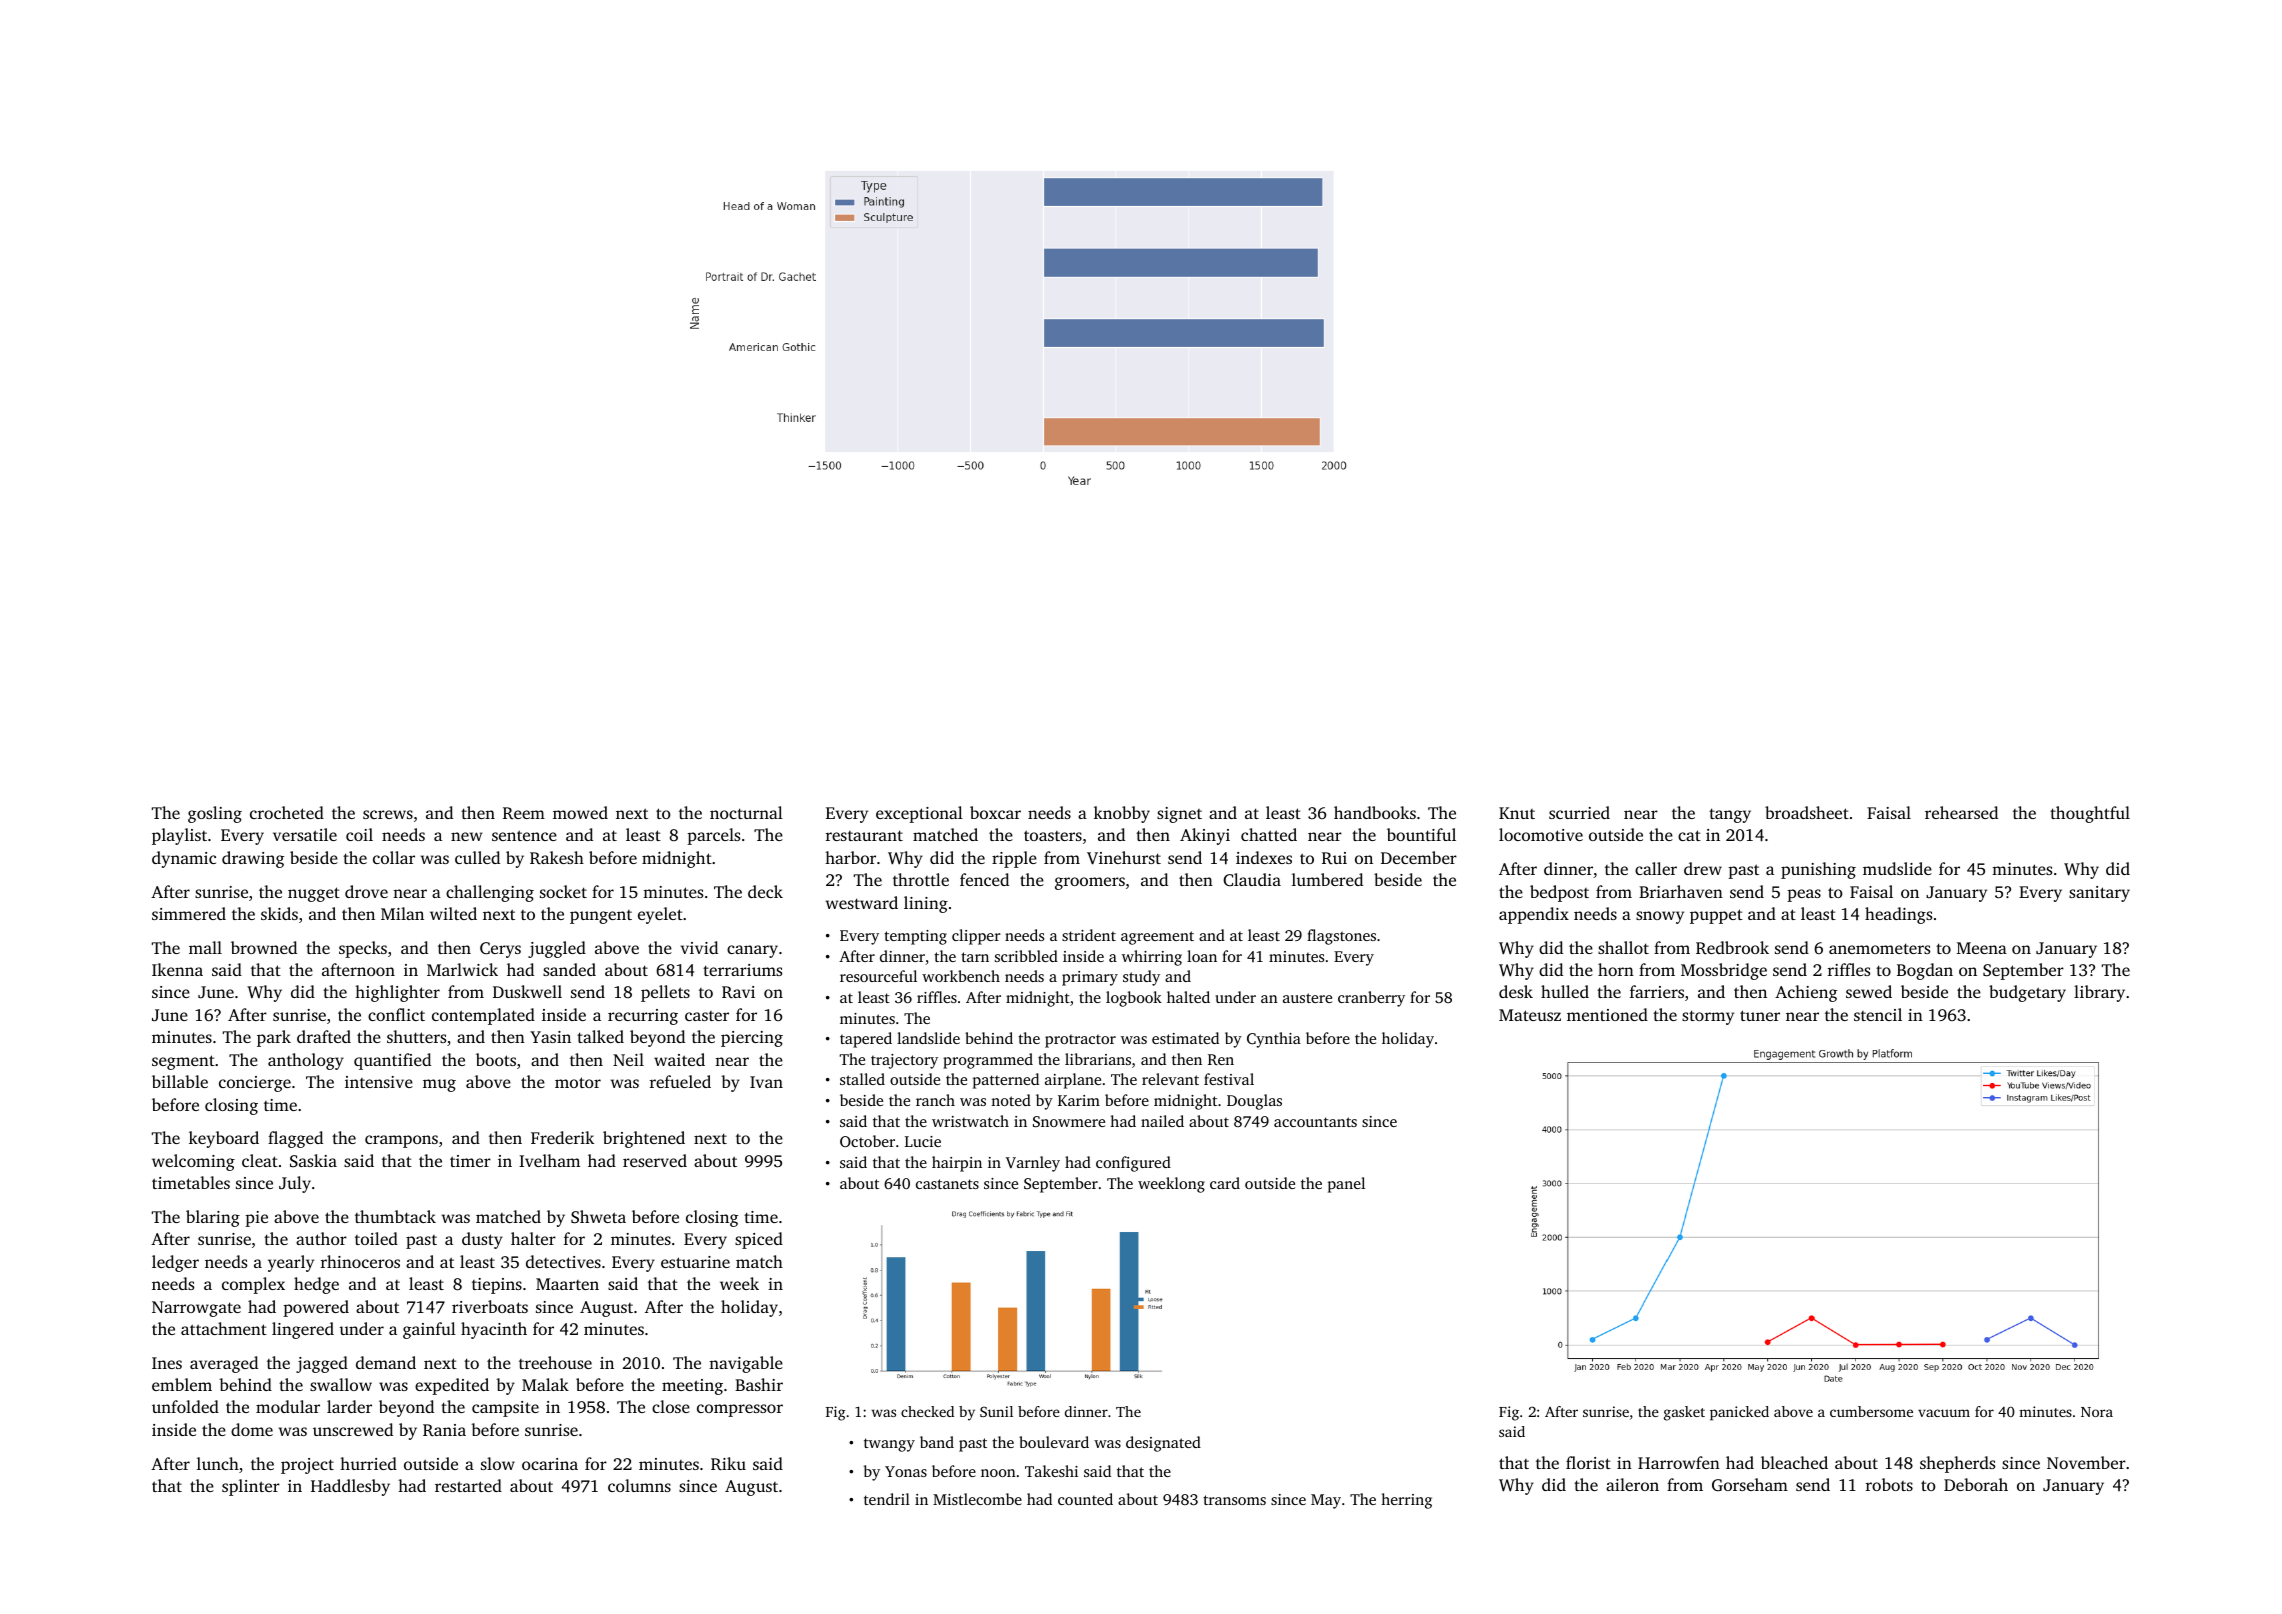 The image size is (2282, 1614). Describe the element at coordinates (977, 1499) in the image. I see `Mistlecombe` at that location.
